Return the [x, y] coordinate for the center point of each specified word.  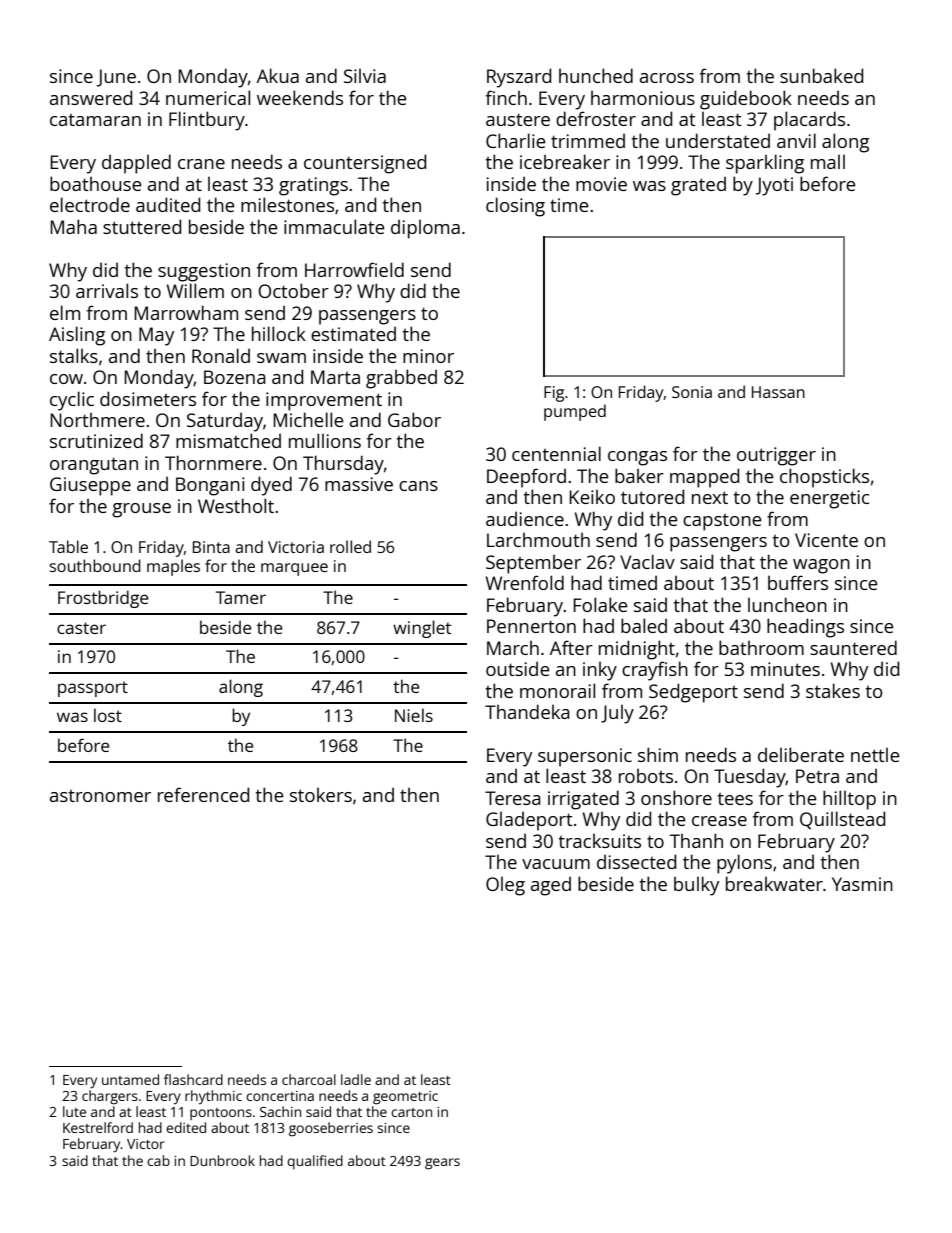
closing [515, 207]
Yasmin [862, 884]
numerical [208, 97]
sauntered [853, 647]
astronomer [100, 795]
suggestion [204, 272]
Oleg [505, 886]
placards [809, 121]
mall [828, 162]
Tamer [241, 597]
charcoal [309, 1079]
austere [518, 119]
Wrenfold [525, 582]
